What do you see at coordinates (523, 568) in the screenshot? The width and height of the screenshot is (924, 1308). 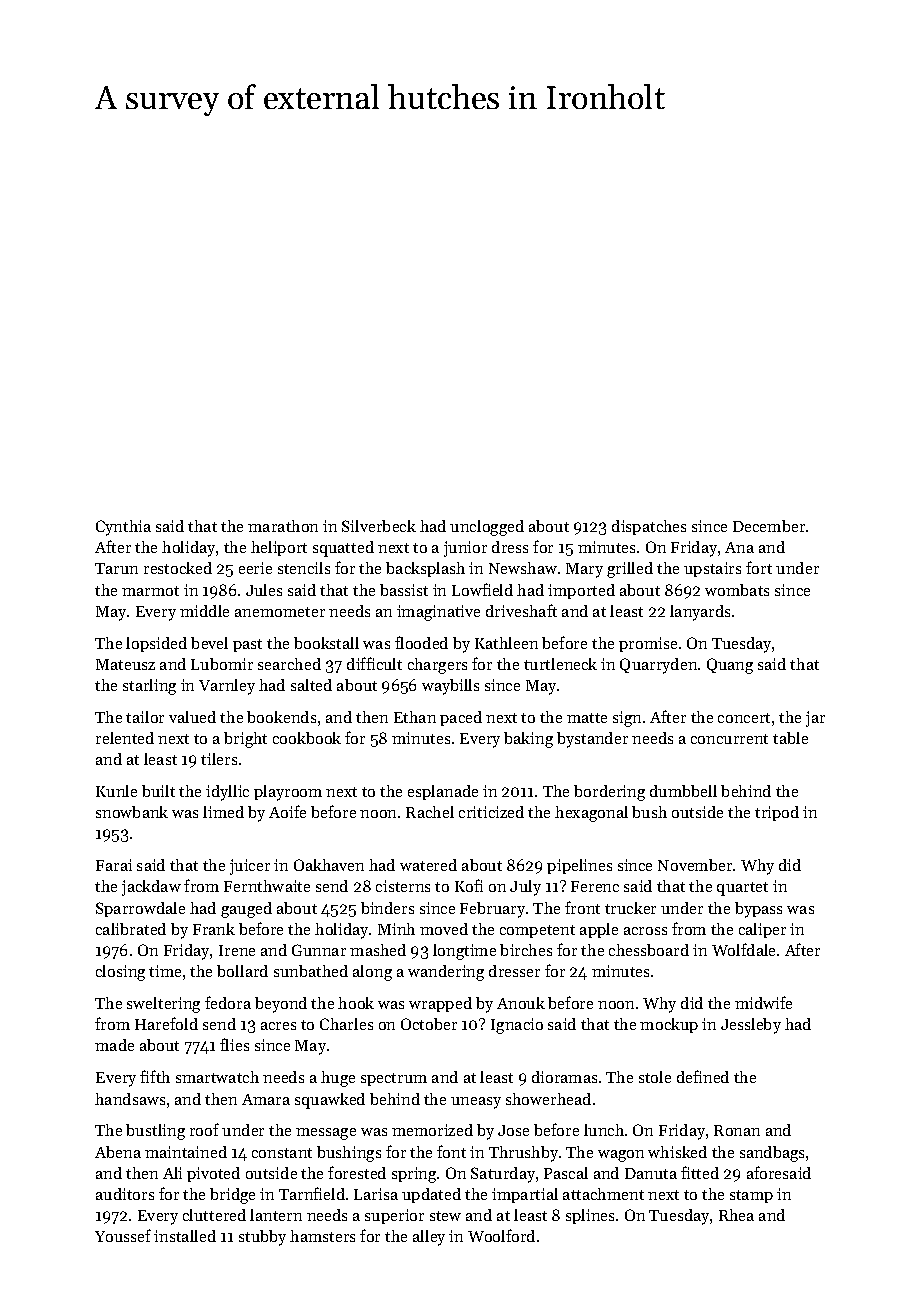 I see `Newshaw` at bounding box center [523, 568].
